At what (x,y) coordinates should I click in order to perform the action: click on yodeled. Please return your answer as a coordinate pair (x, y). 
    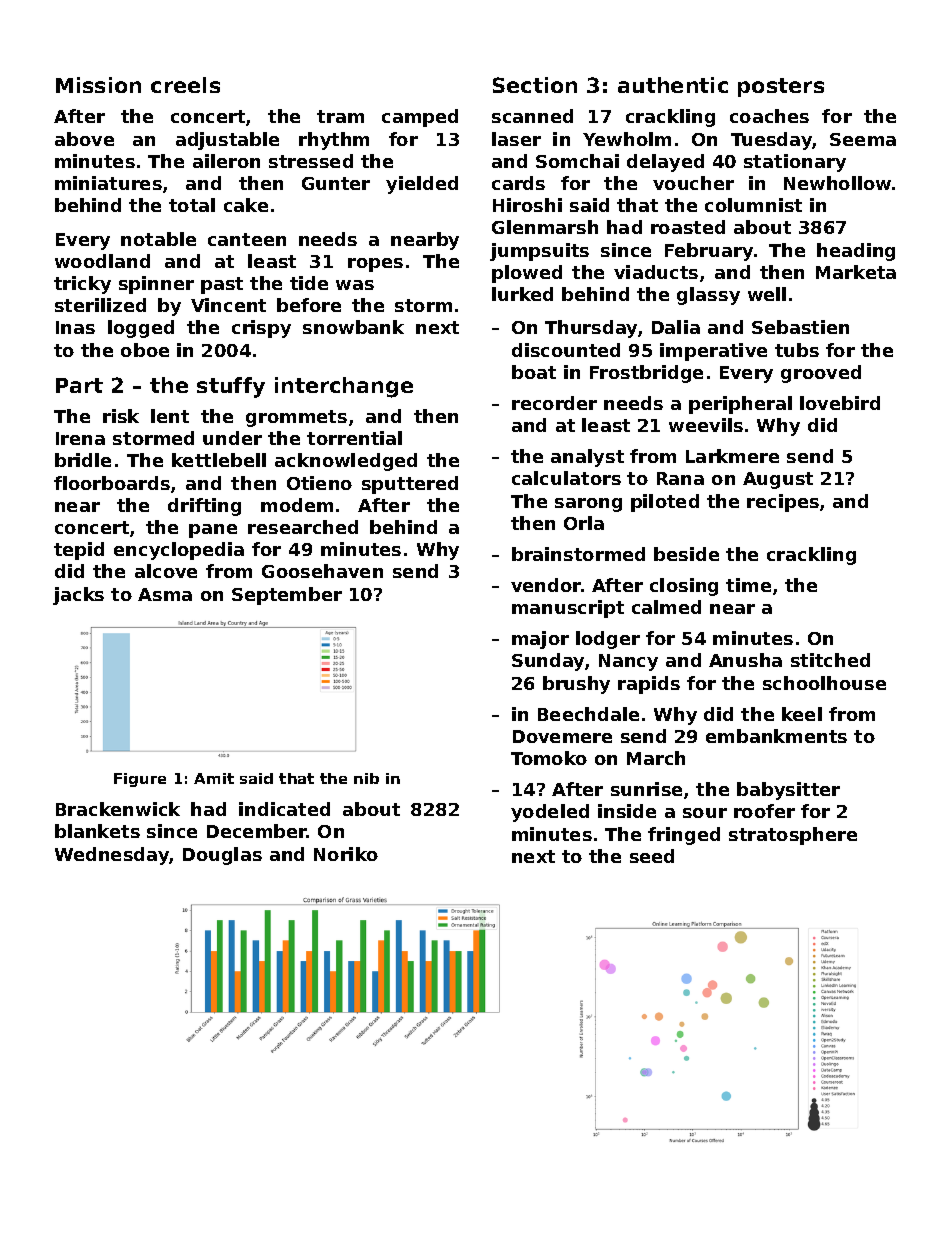
    Looking at the image, I should click on (550, 813).
